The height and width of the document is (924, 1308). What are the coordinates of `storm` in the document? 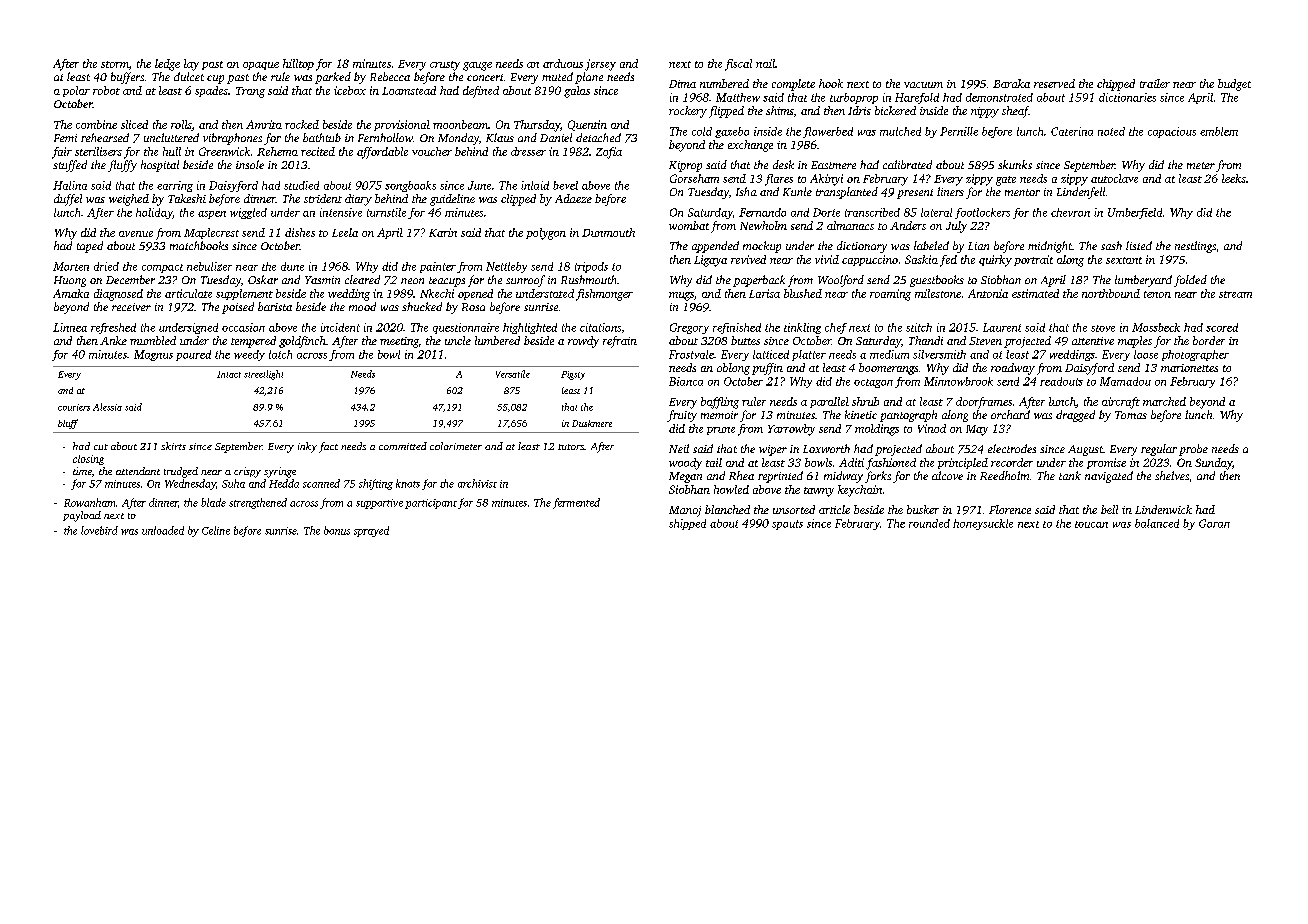 It's located at (115, 64).
